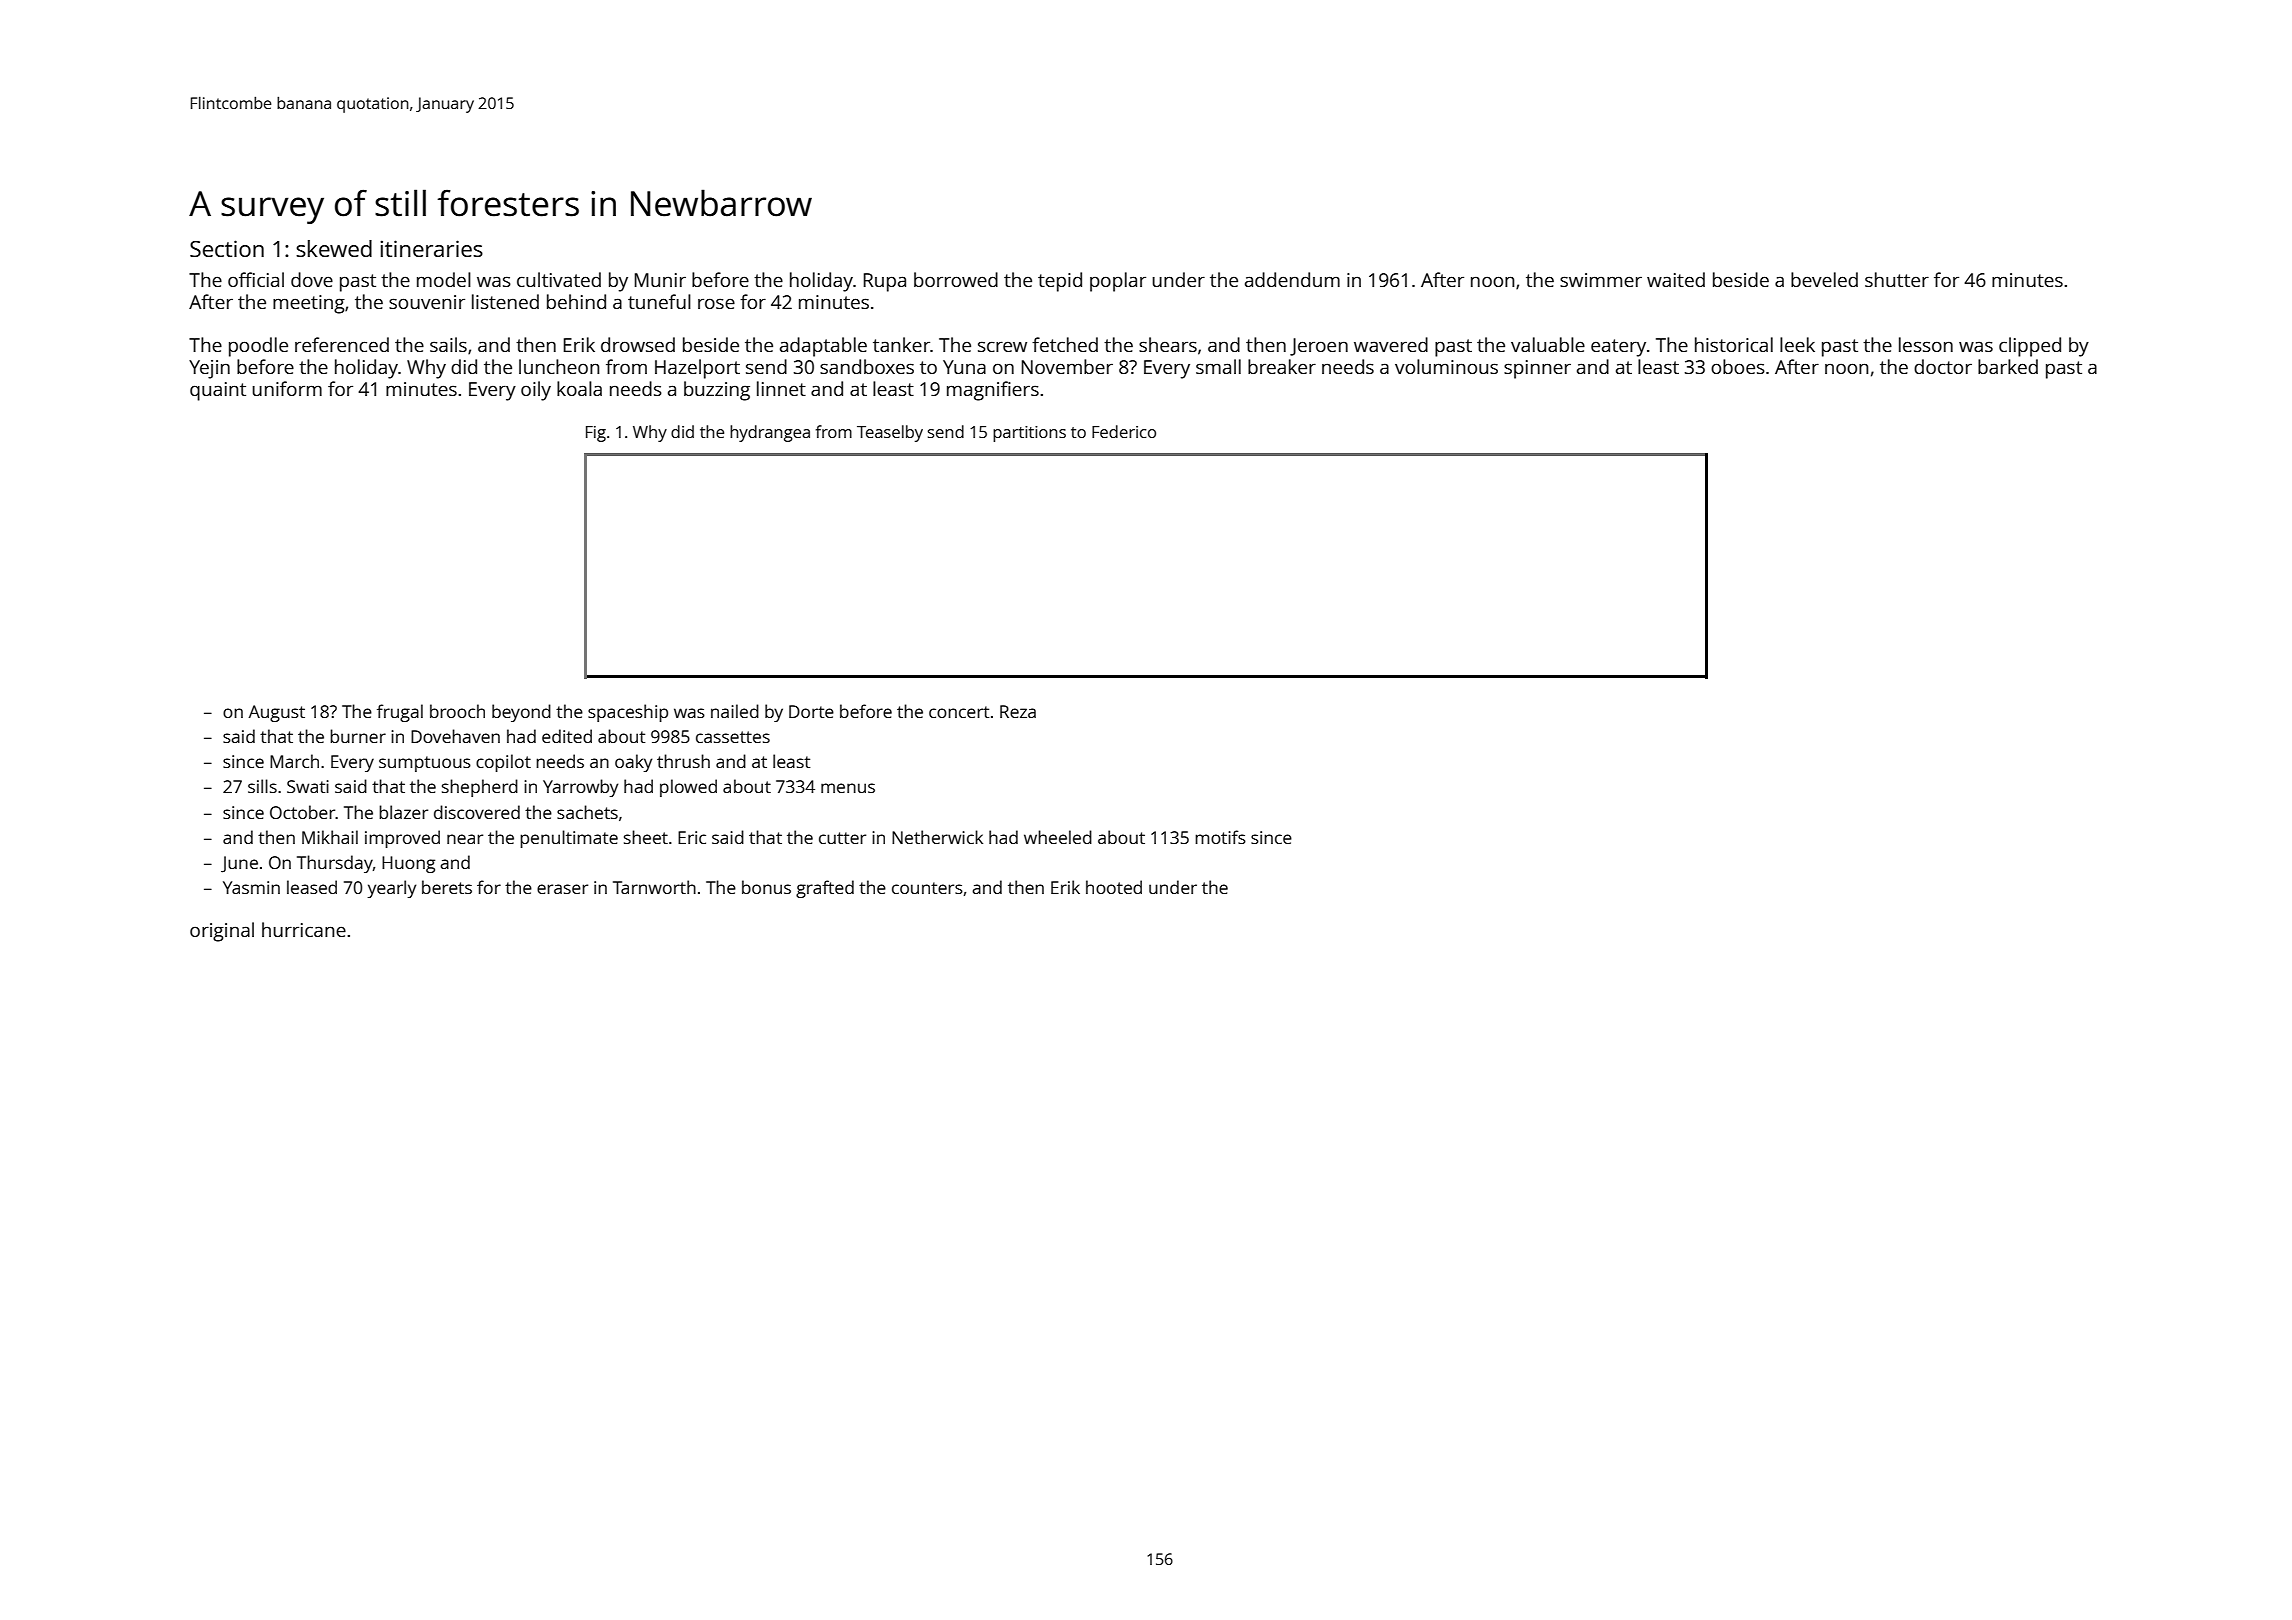 The width and height of the image is (2292, 1620). I want to click on historical, so click(1734, 344).
